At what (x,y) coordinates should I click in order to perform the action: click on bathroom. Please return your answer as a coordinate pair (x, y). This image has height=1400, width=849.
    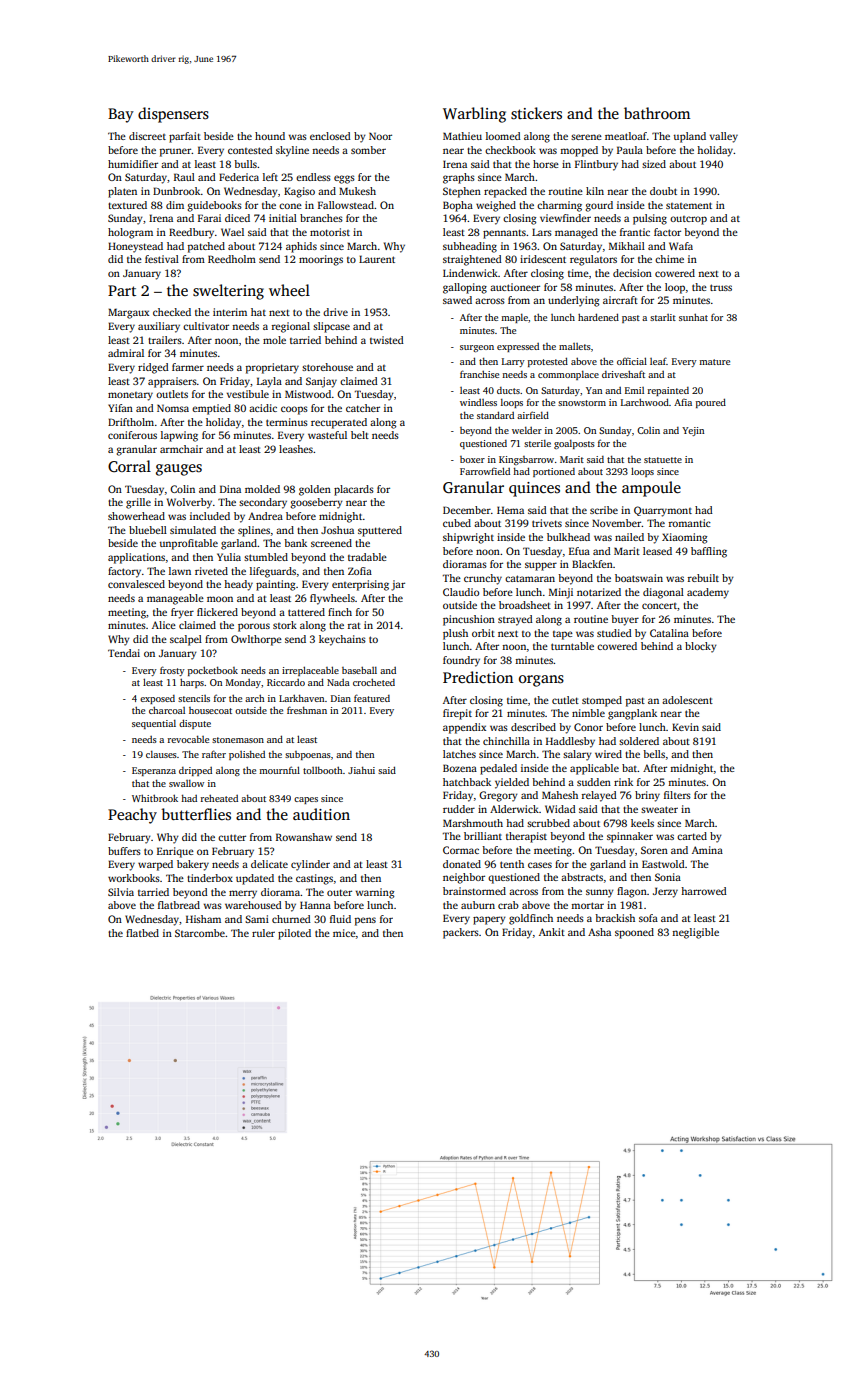
    Looking at the image, I should click on (657, 113).
